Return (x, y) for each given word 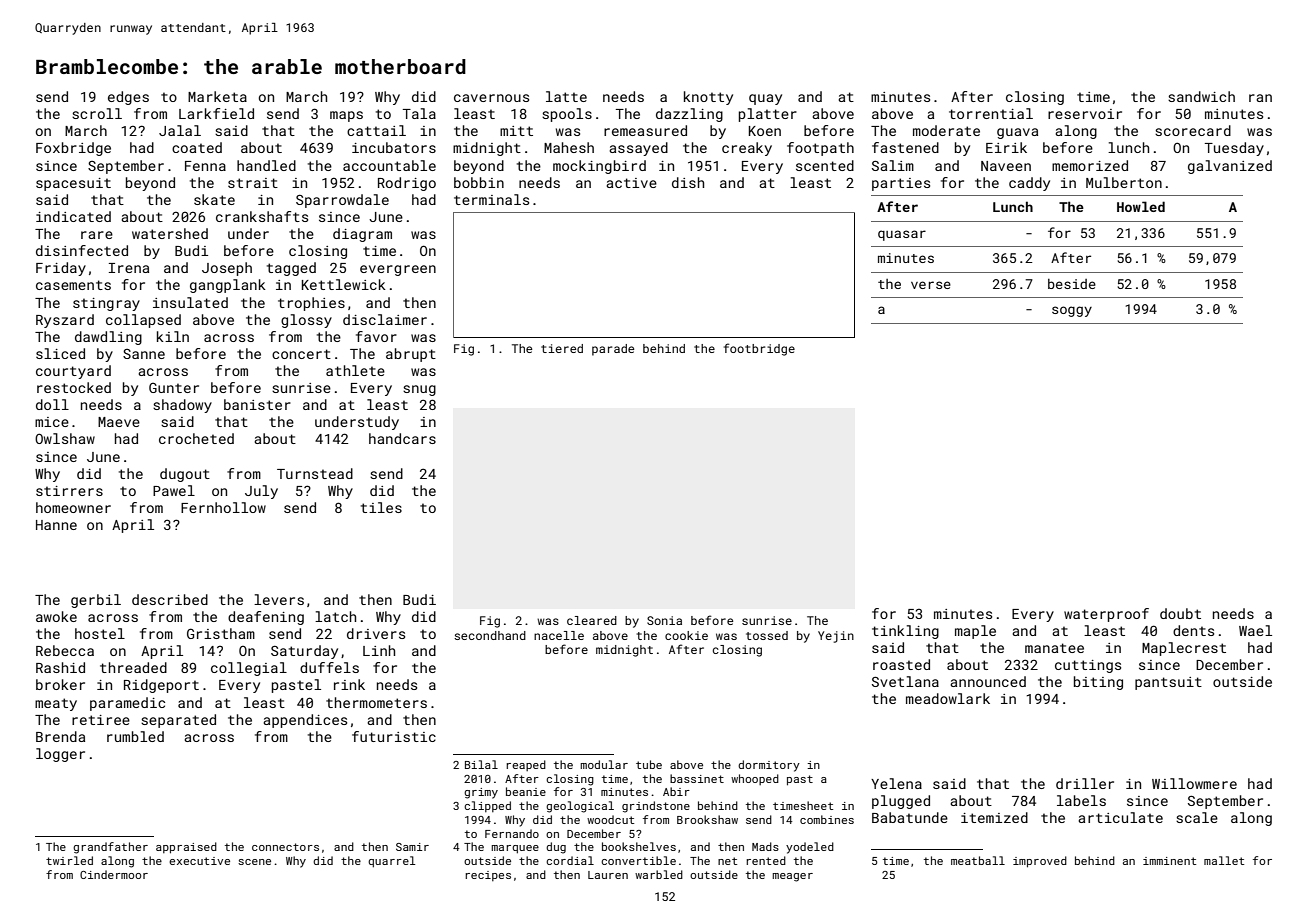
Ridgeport (161, 686)
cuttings (1088, 666)
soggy (1072, 311)
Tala (419, 113)
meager (792, 877)
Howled (1141, 206)
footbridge (759, 349)
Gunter (174, 388)
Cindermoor (114, 874)
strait (253, 183)
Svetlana (905, 681)
